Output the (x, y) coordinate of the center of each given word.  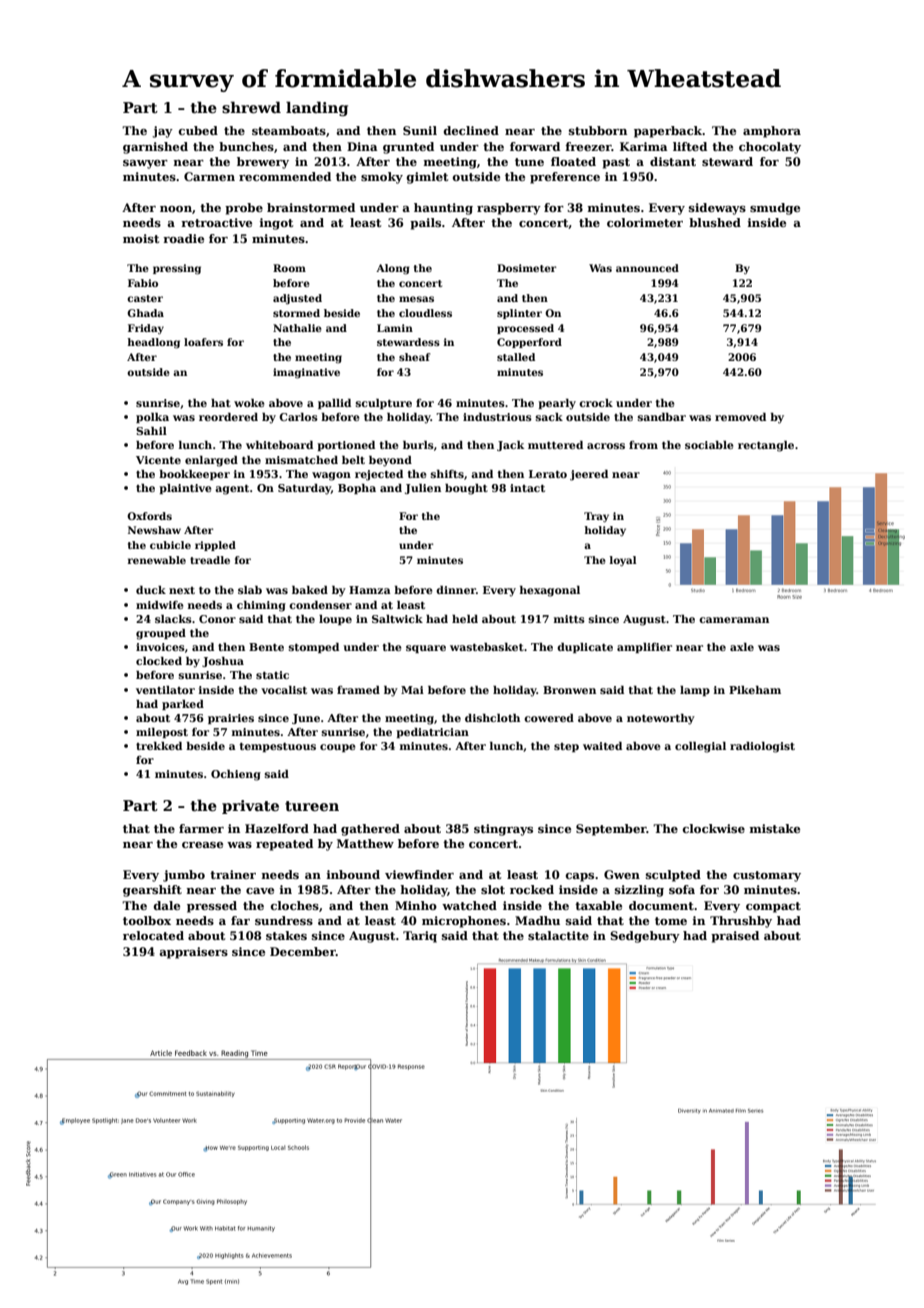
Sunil (420, 130)
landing (317, 108)
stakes (286, 935)
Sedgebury (645, 937)
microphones (464, 922)
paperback (668, 132)
